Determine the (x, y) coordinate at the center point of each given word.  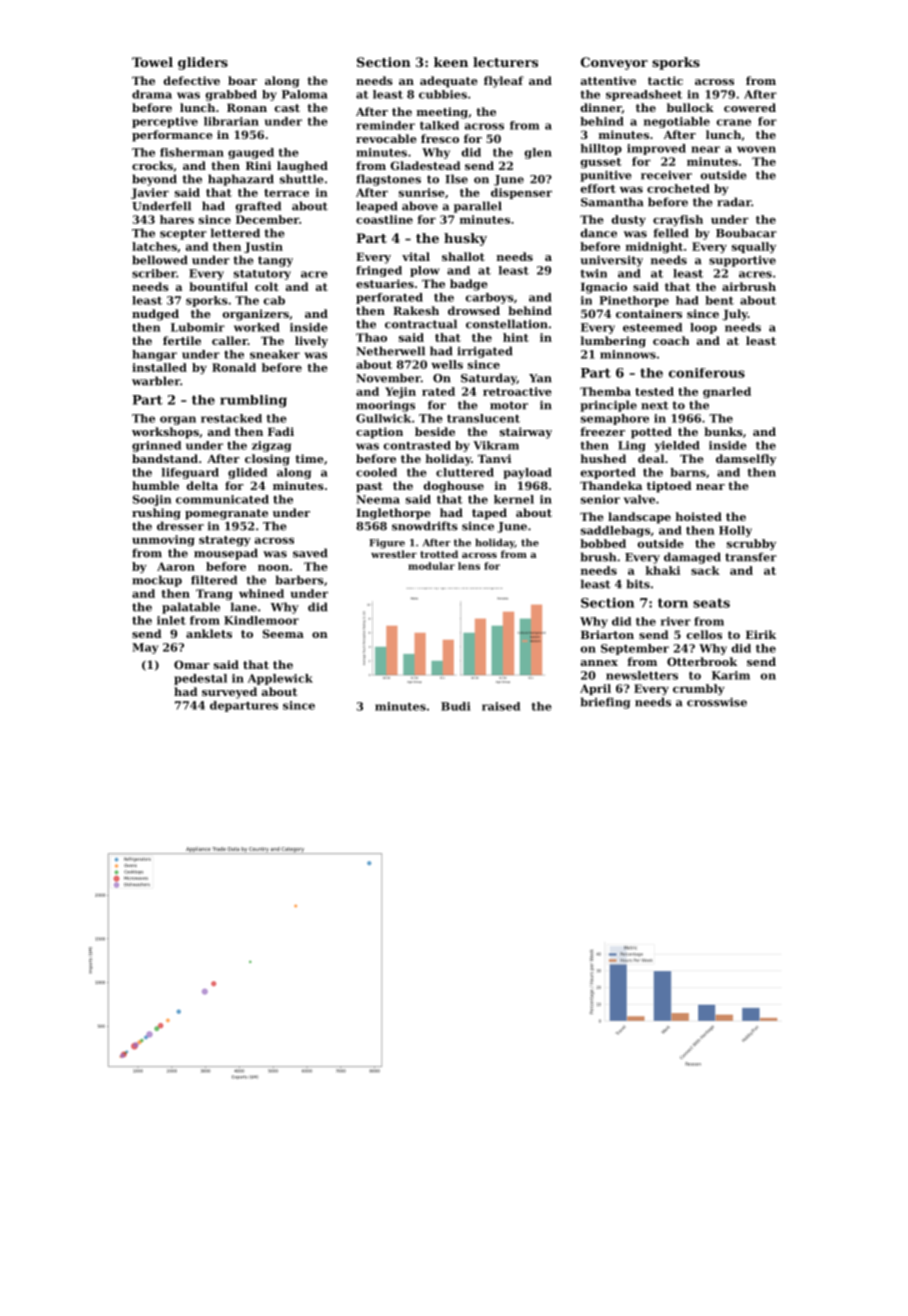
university (611, 261)
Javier (150, 193)
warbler (156, 381)
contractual (421, 324)
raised (501, 706)
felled (671, 233)
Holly (735, 531)
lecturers (505, 62)
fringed (379, 271)
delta (202, 485)
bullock (690, 107)
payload (527, 473)
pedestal (200, 679)
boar (242, 80)
